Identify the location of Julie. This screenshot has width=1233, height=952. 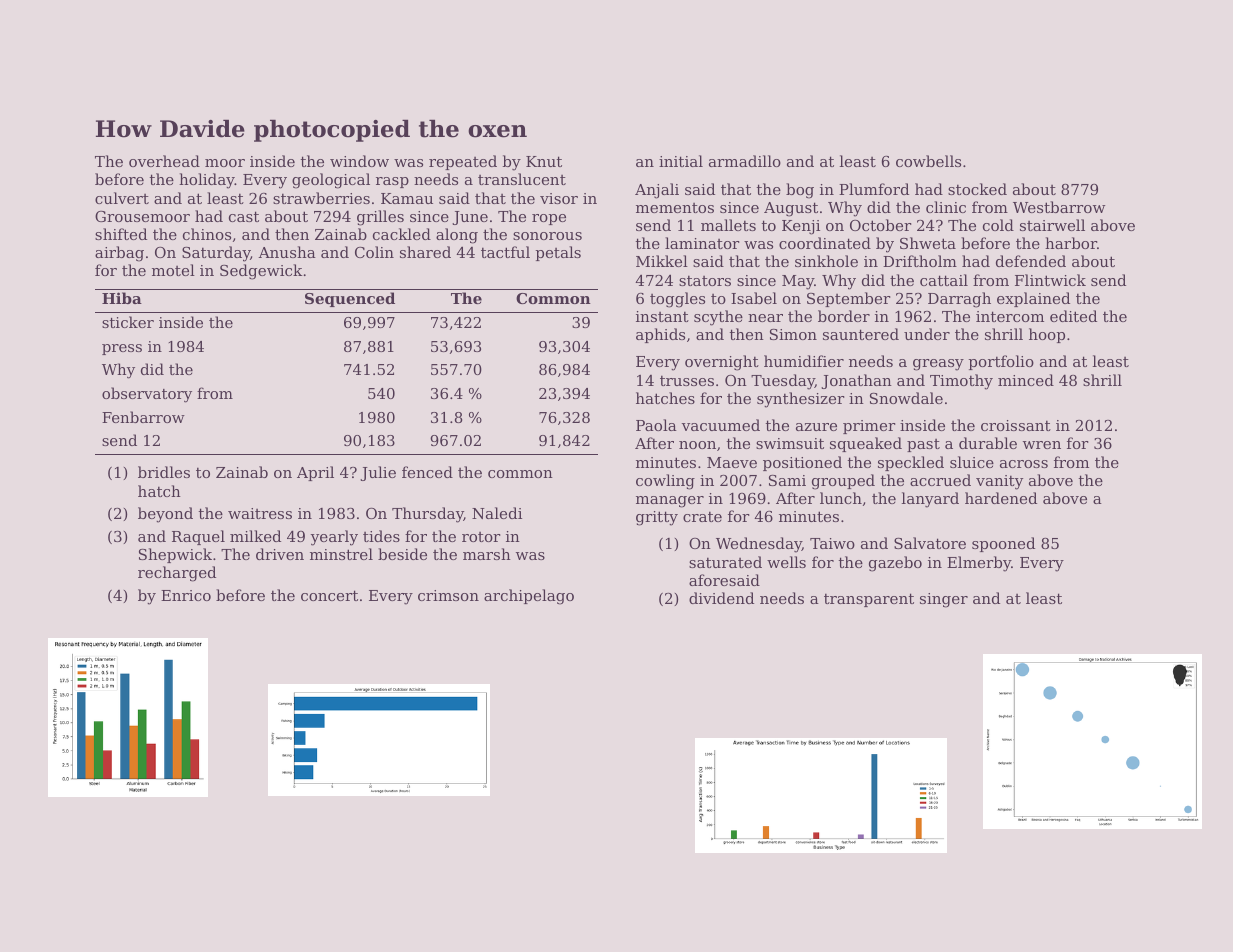
(378, 473).
